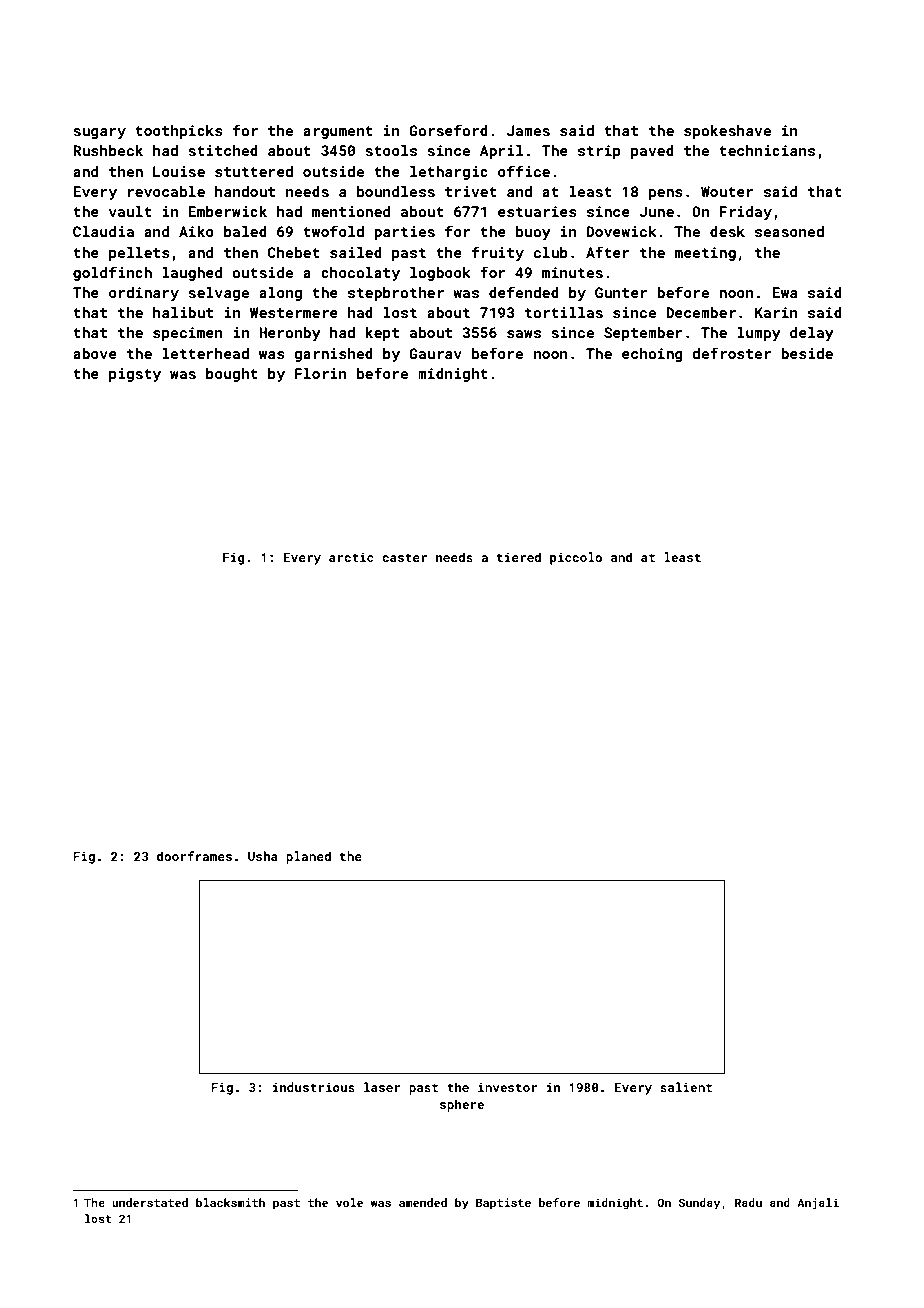  I want to click on salient, so click(686, 1087).
